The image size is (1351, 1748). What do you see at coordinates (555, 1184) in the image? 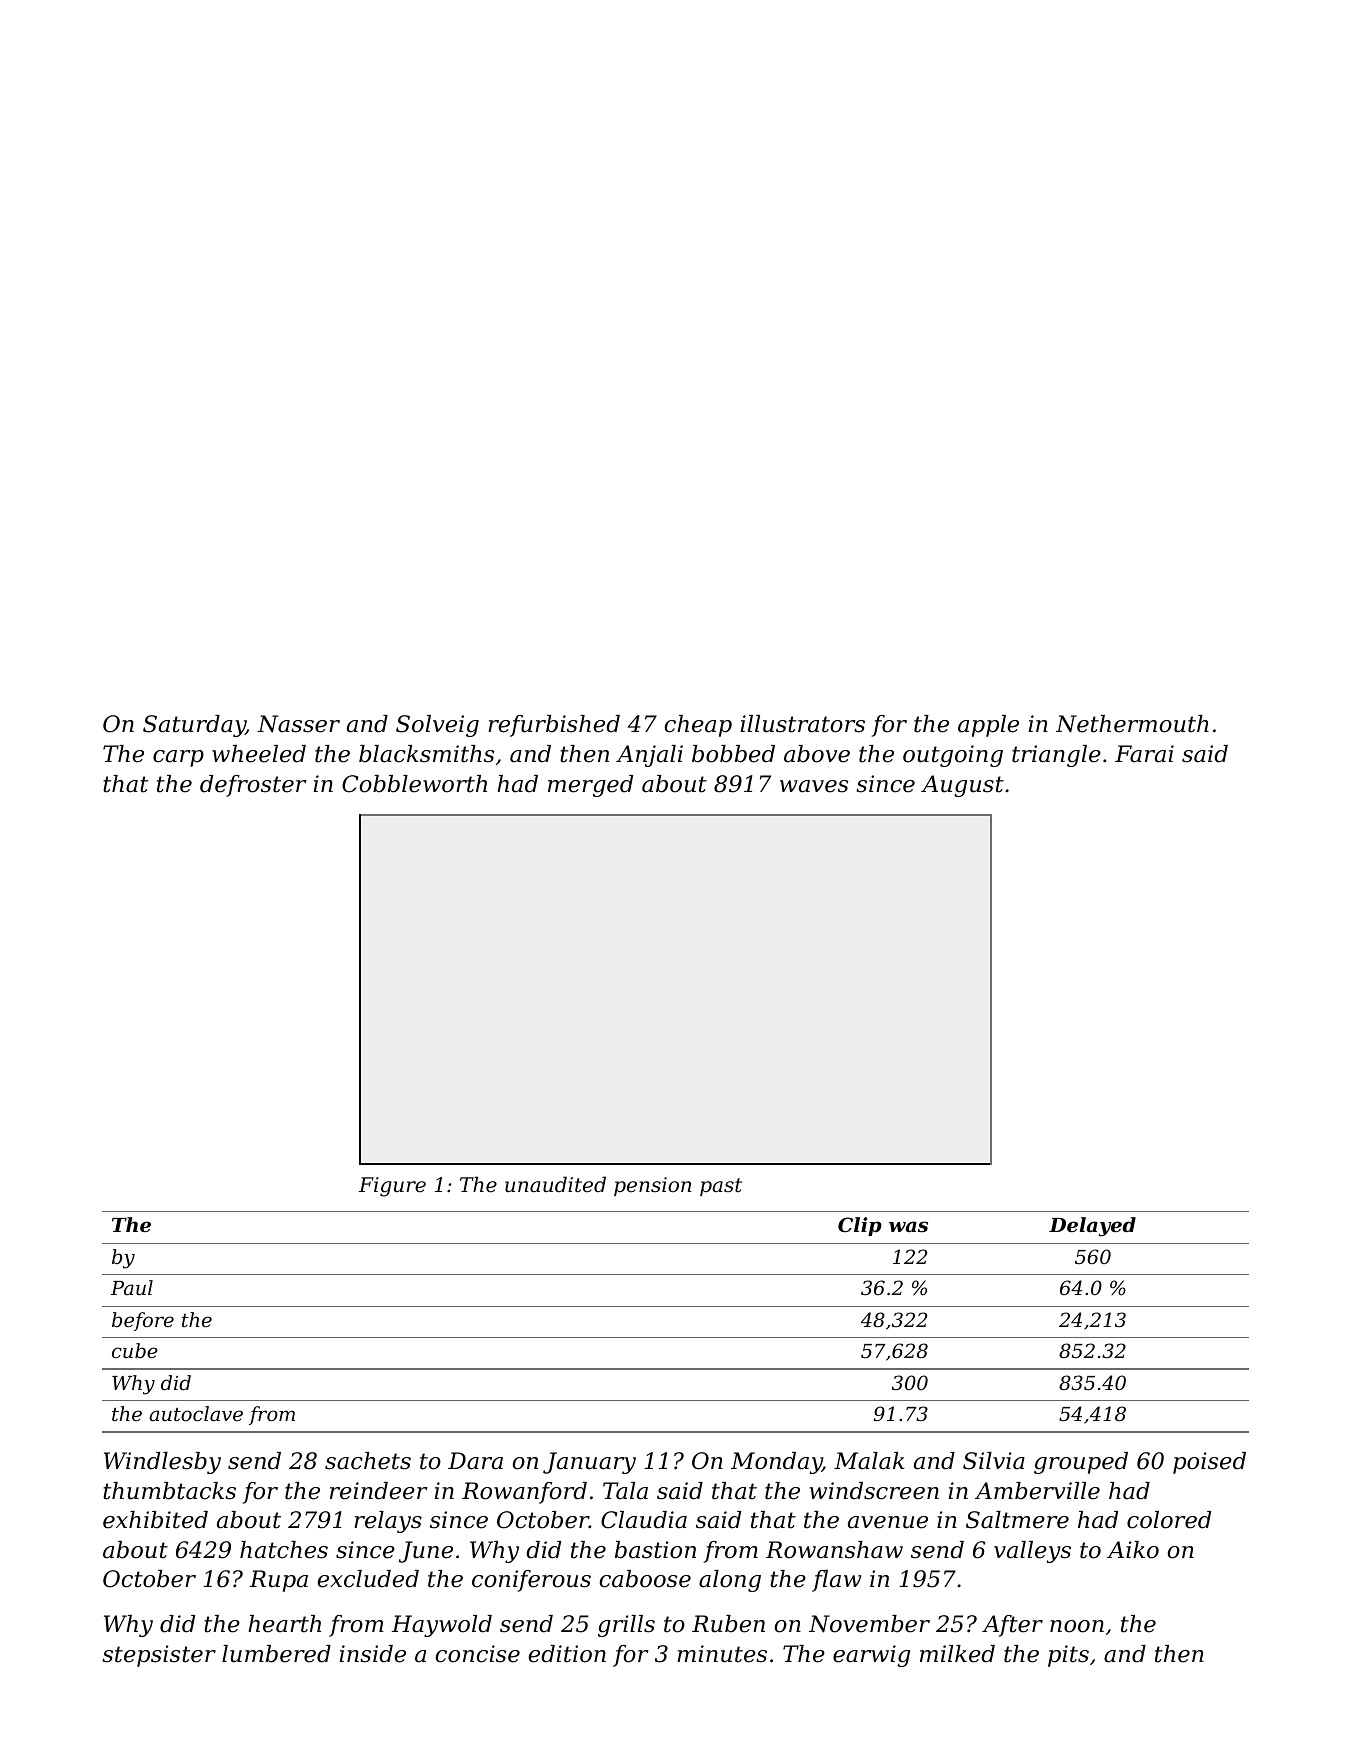
I see `unaudited` at bounding box center [555, 1184].
